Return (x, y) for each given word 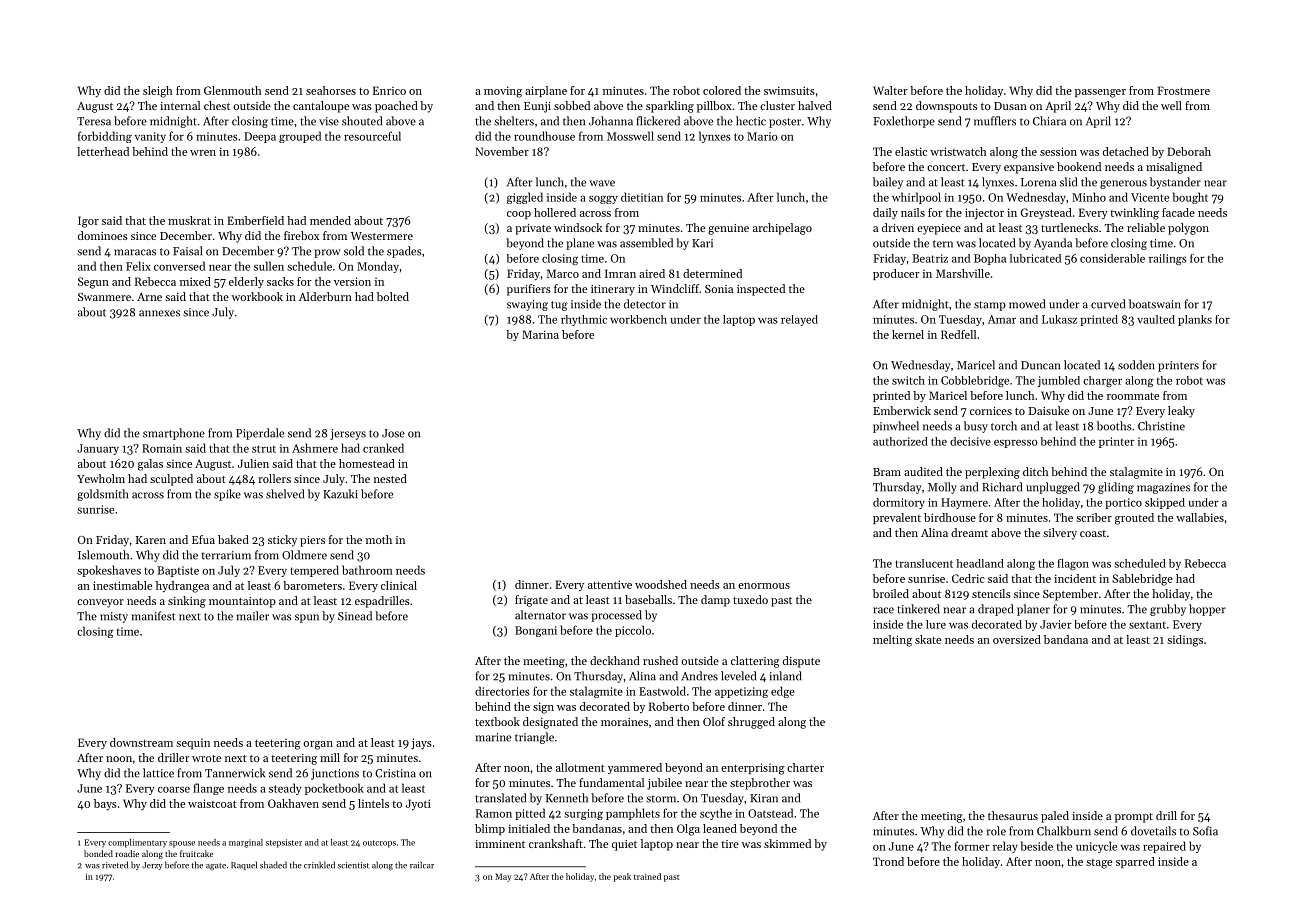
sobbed (572, 105)
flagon (1073, 564)
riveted (115, 865)
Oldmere (304, 555)
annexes (159, 313)
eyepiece (939, 229)
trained (647, 876)
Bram (887, 472)
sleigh (158, 92)
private (533, 229)
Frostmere (1183, 90)
